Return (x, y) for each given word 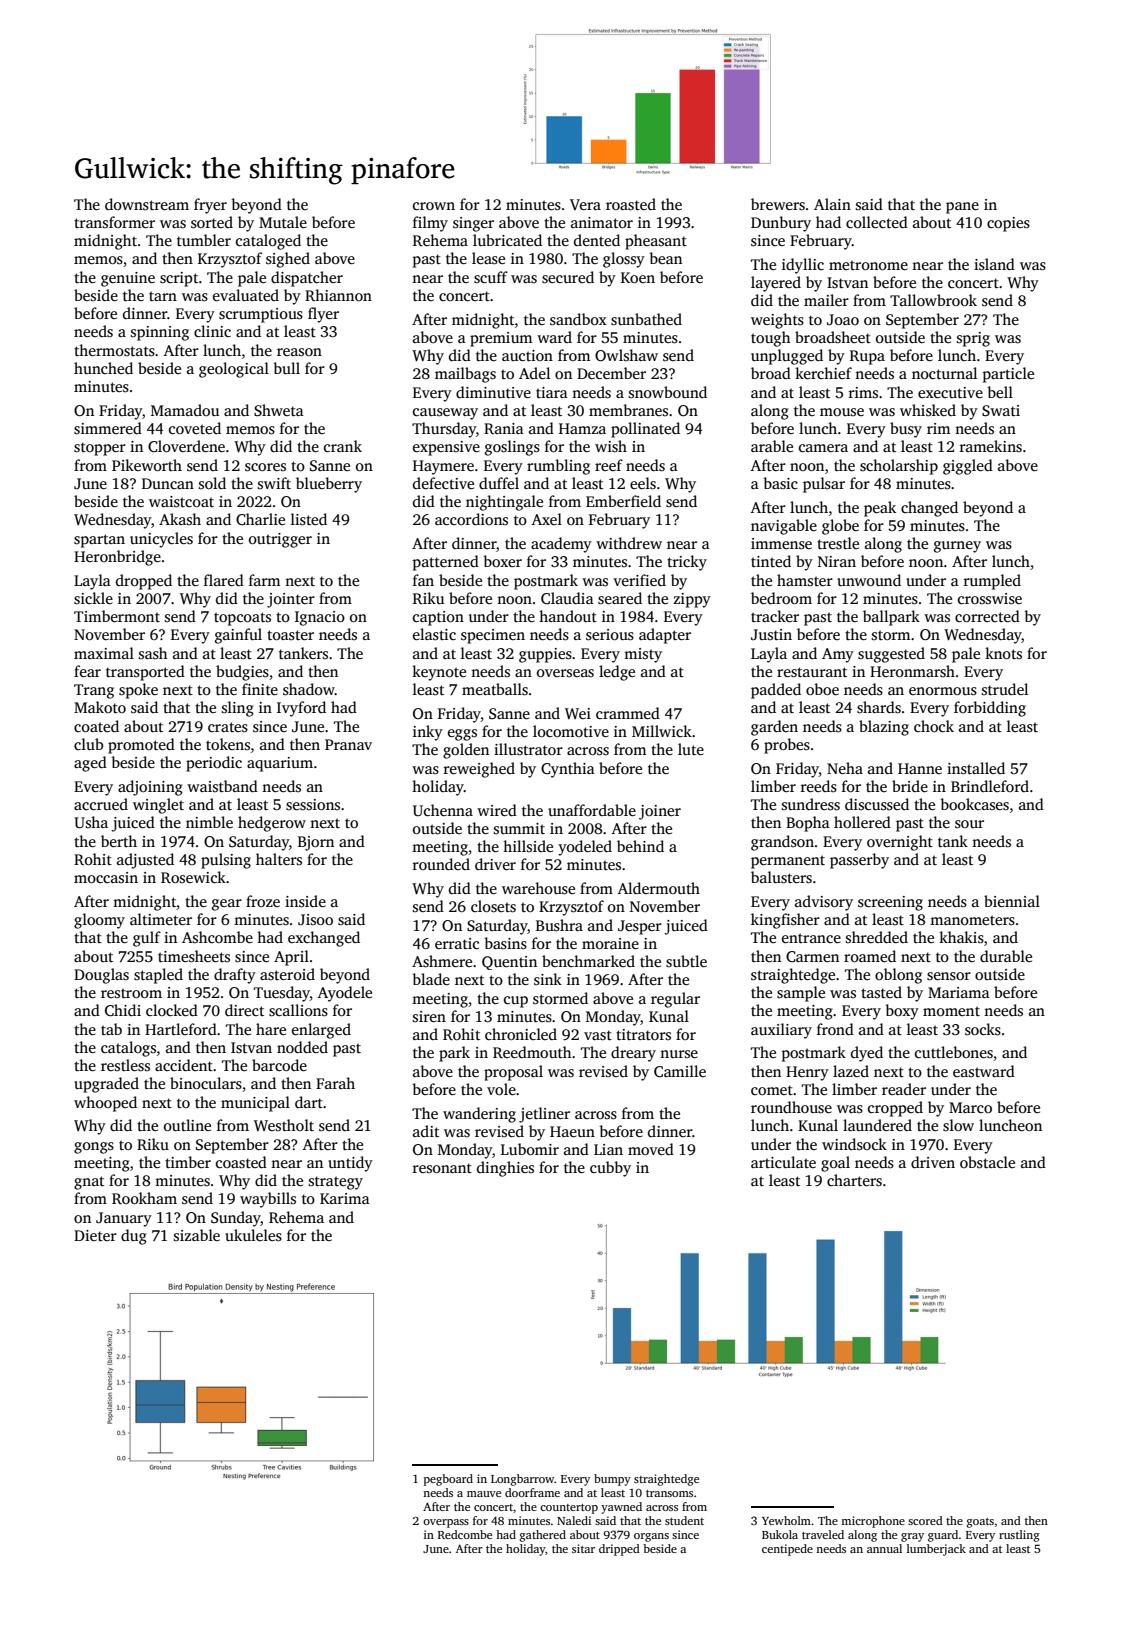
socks (983, 1029)
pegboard (448, 1480)
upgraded (106, 1085)
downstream (147, 204)
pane (962, 208)
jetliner (544, 1115)
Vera (585, 204)
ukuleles (253, 1235)
